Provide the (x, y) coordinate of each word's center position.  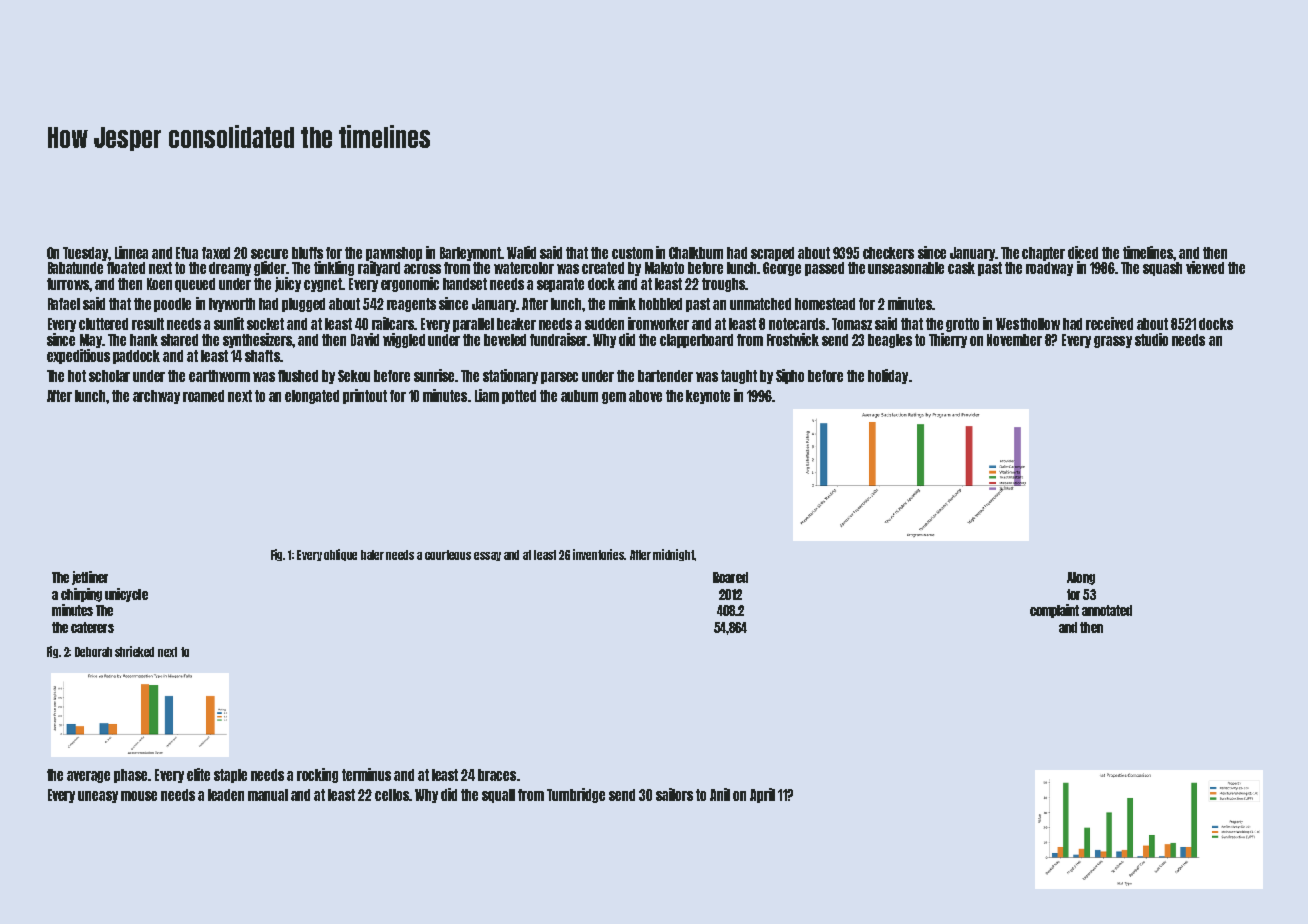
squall (498, 796)
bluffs (307, 253)
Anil (720, 794)
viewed (1205, 267)
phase (130, 776)
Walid (521, 252)
